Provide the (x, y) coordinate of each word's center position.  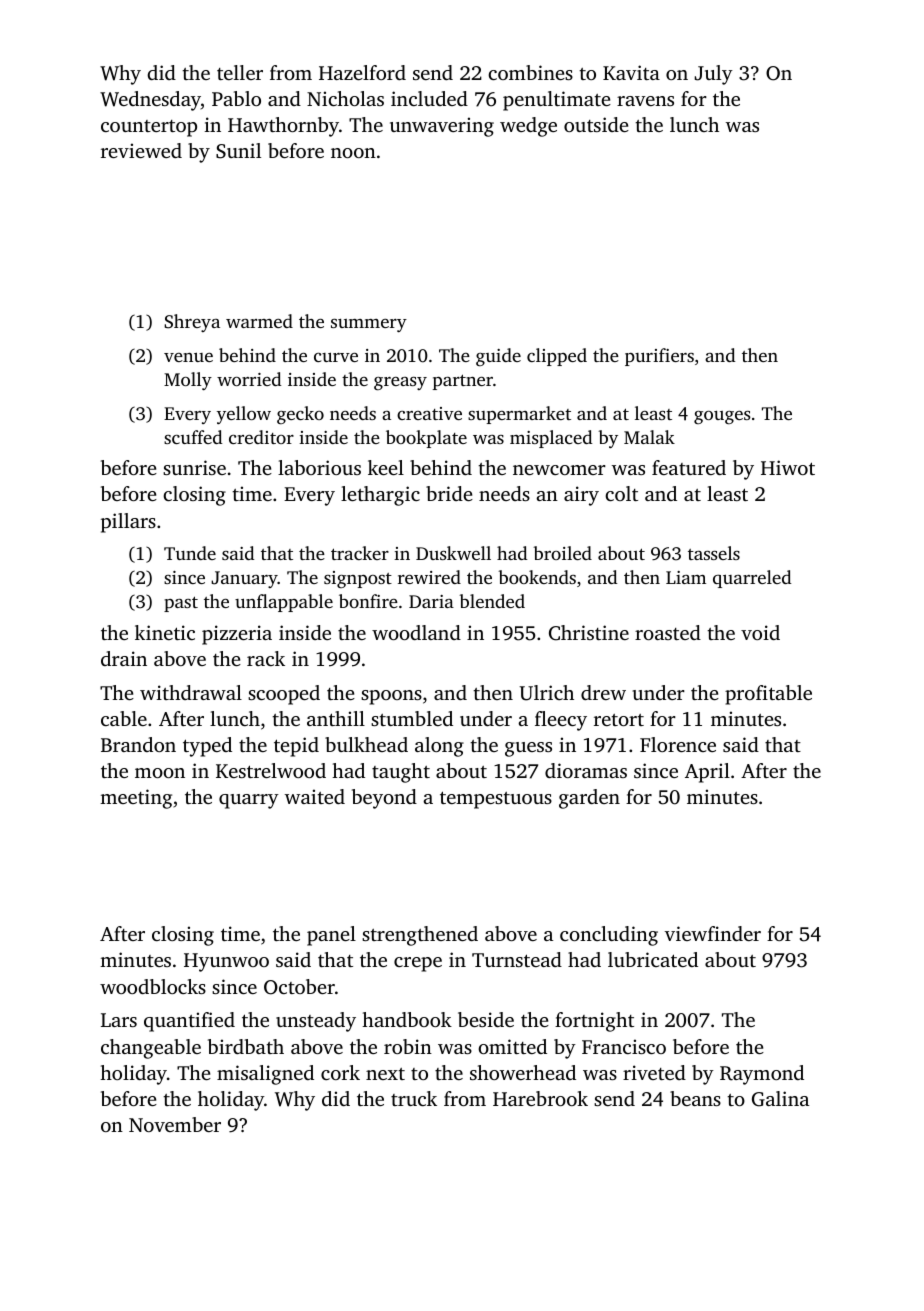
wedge (528, 127)
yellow (244, 415)
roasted (668, 632)
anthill (336, 718)
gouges (722, 417)
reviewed (141, 150)
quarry (249, 801)
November (175, 1124)
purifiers (659, 357)
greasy (400, 383)
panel (331, 936)
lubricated (653, 959)
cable (124, 718)
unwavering (442, 127)
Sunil (238, 151)
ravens (645, 101)
